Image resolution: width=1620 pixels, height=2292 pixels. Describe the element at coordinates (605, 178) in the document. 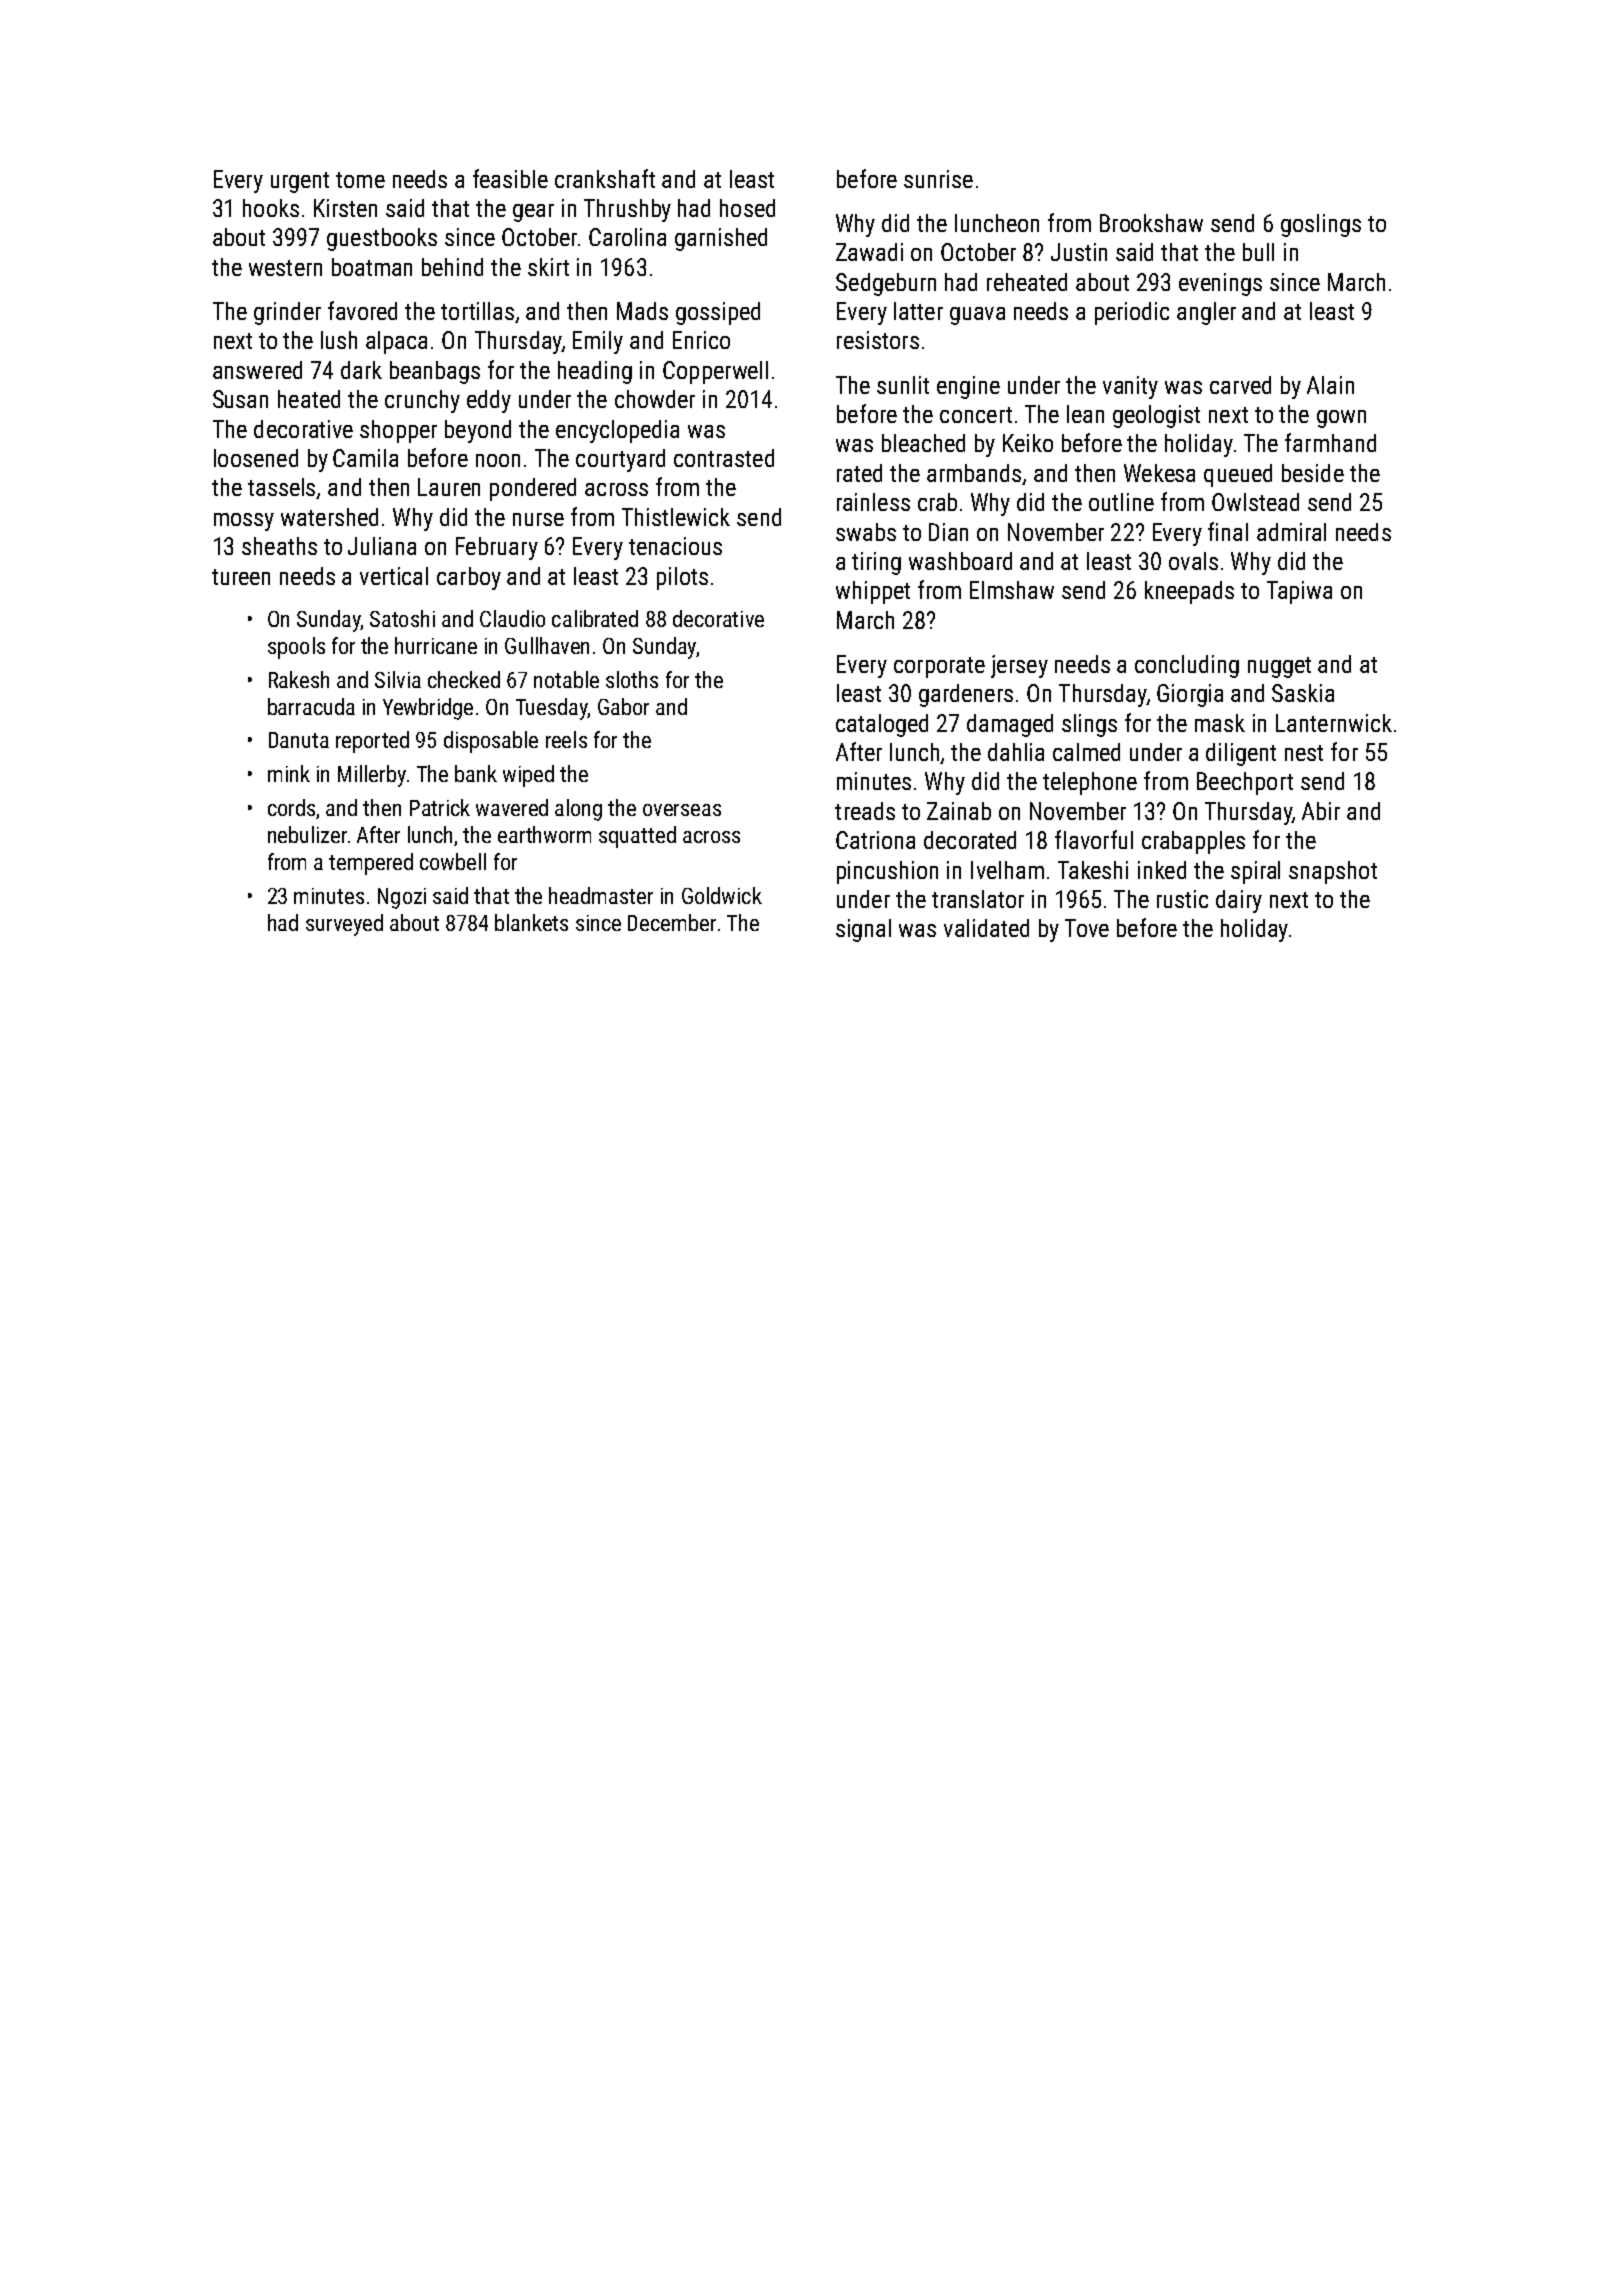

I see `crankshaft` at that location.
